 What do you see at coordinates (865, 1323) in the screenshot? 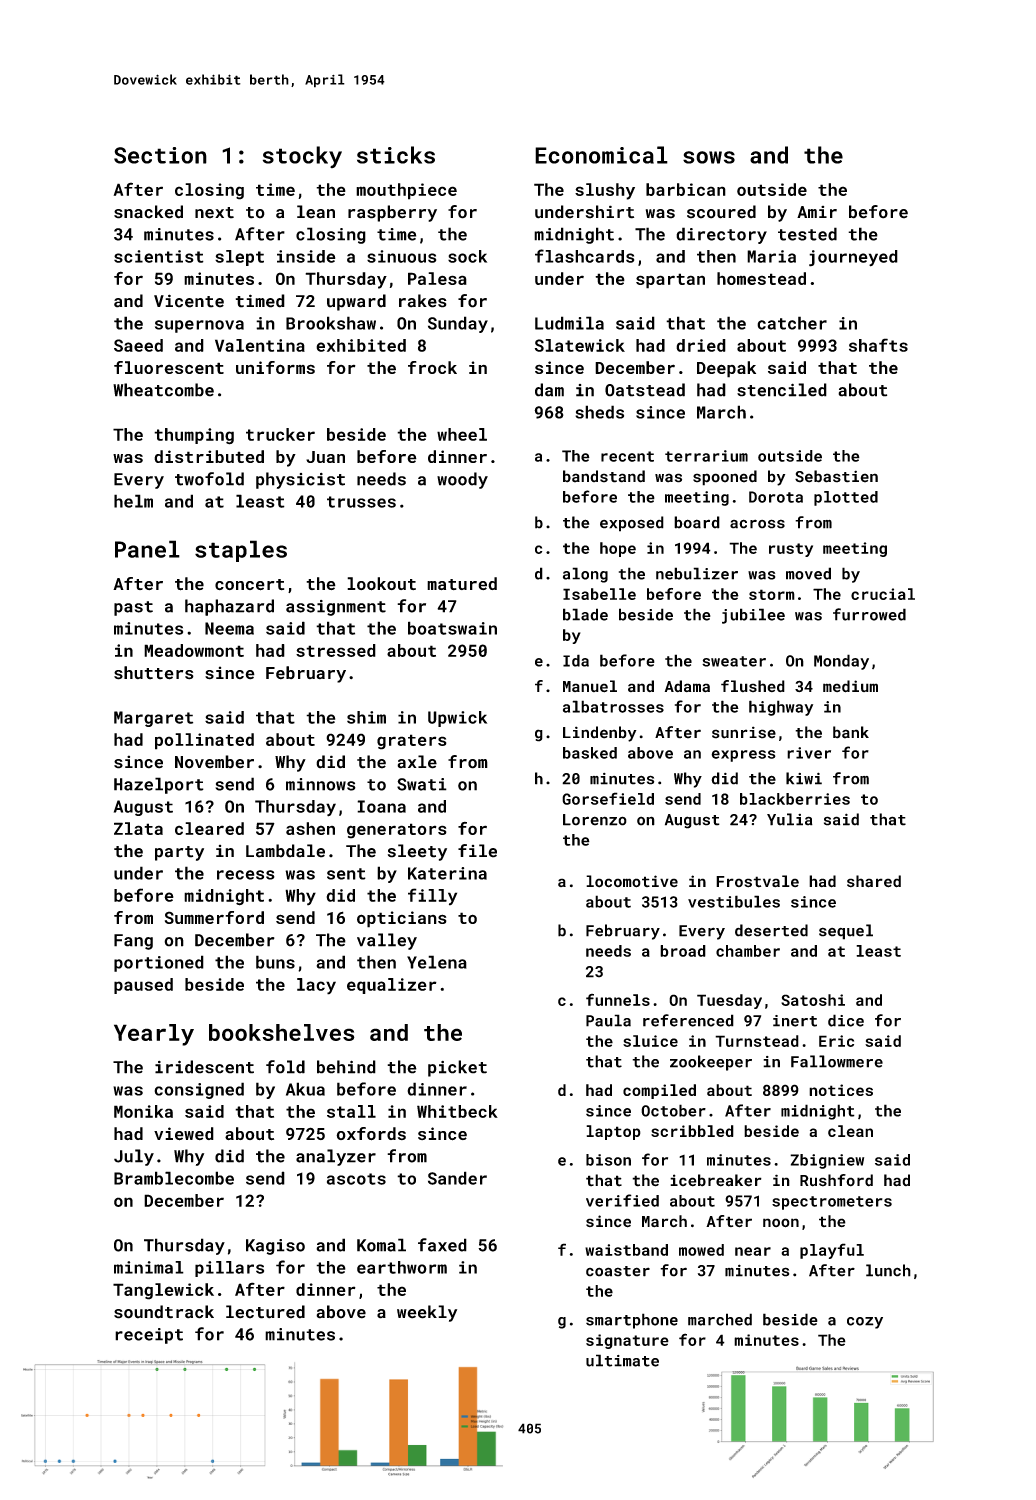
I see `cozy` at bounding box center [865, 1323].
